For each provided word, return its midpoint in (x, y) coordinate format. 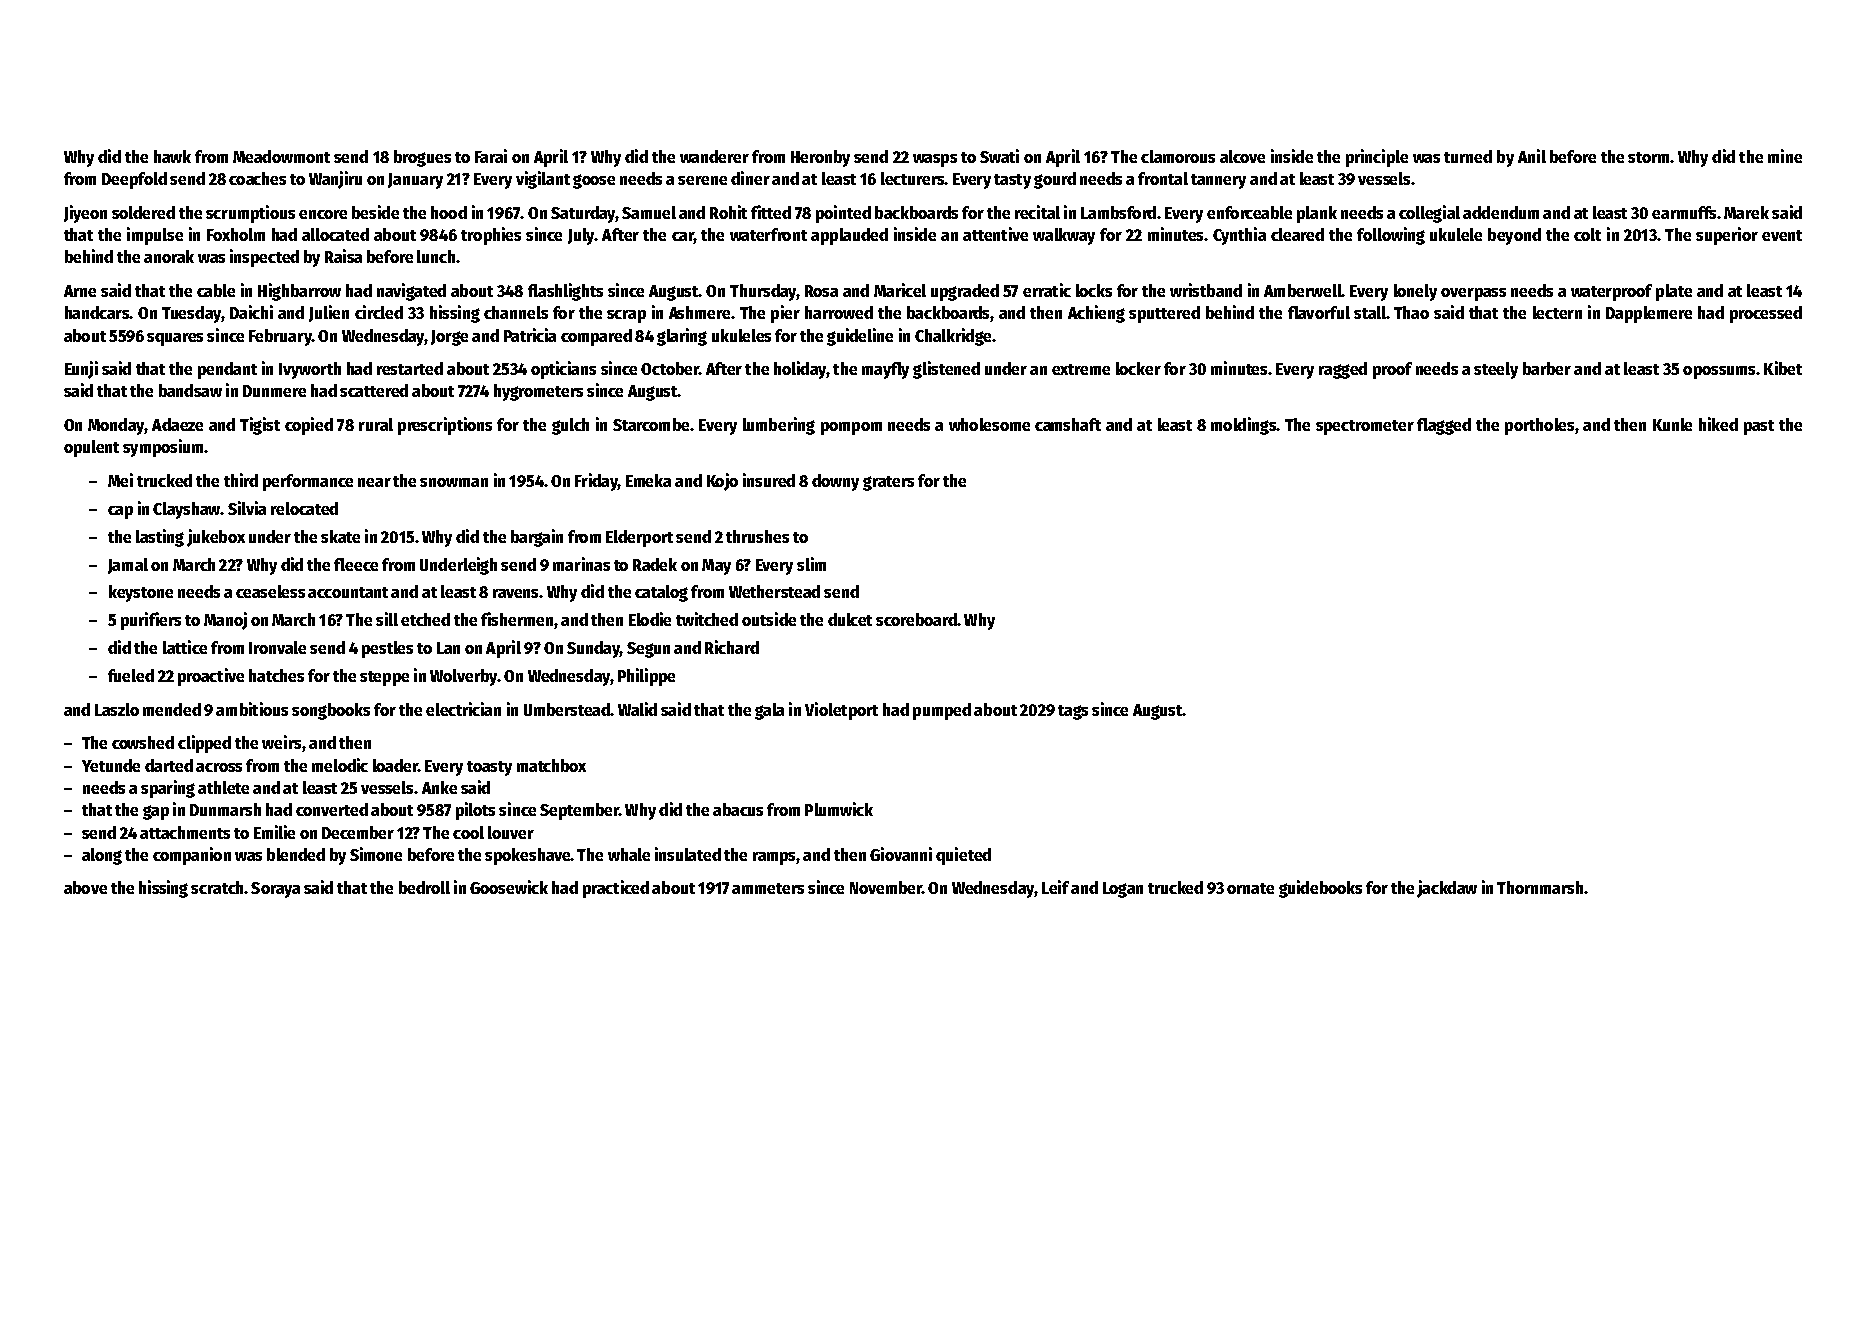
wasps (935, 160)
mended (172, 709)
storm (1648, 157)
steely (1496, 370)
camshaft (1068, 424)
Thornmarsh (1540, 887)
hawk (172, 156)
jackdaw (1447, 889)
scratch (217, 887)
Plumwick (839, 809)
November (886, 887)
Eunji (81, 370)
